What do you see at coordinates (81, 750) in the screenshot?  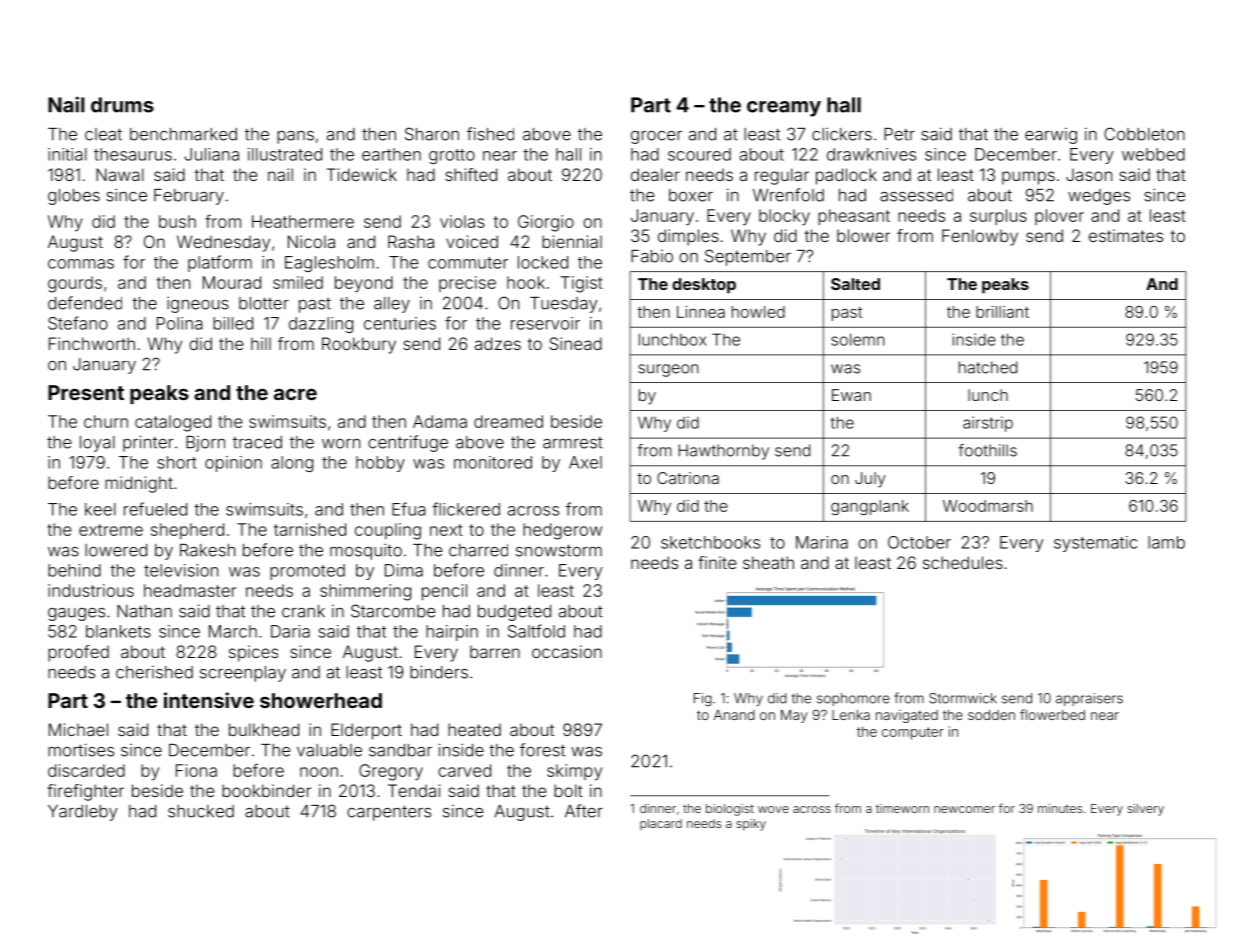 I see `mortises` at bounding box center [81, 750].
